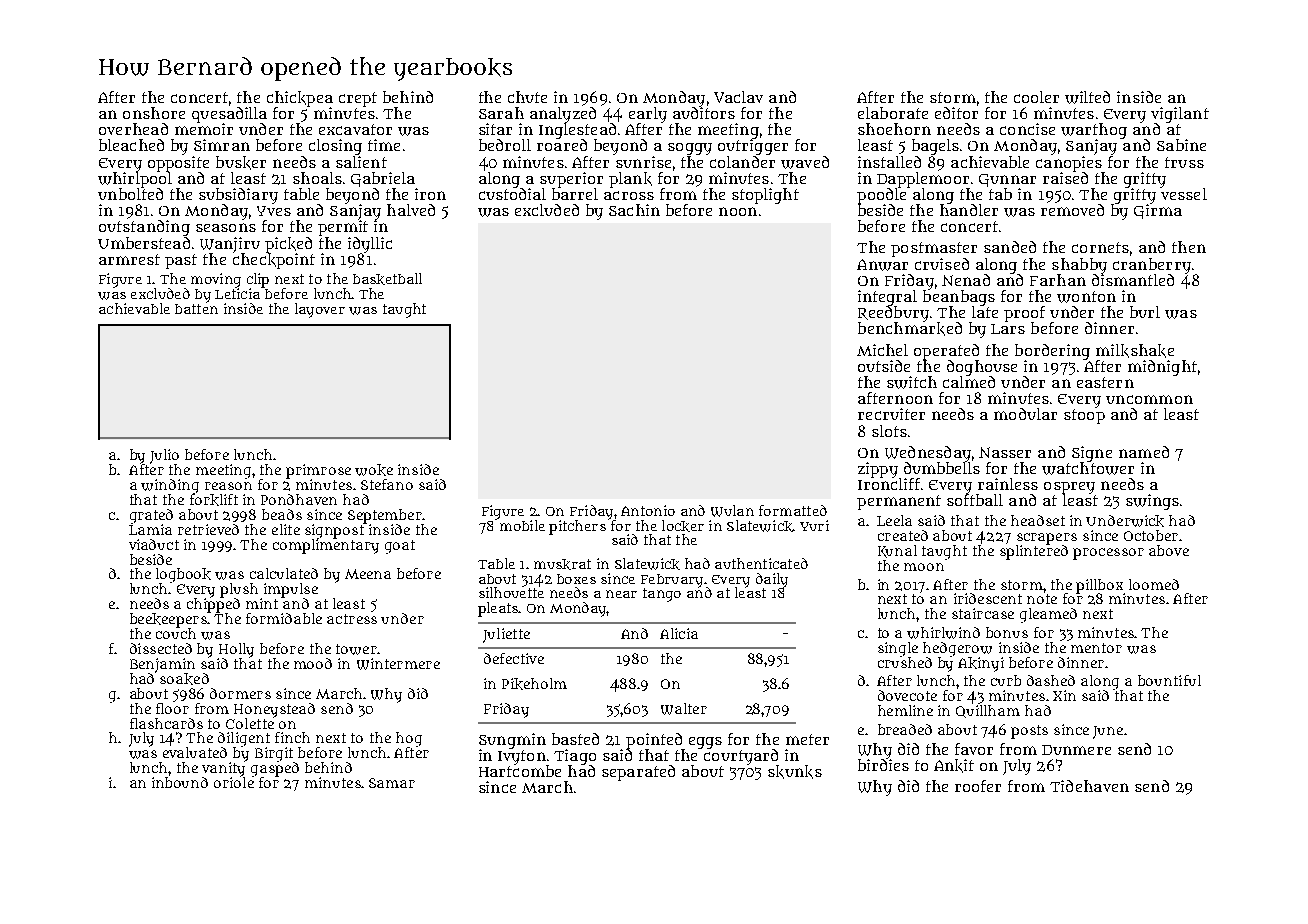 This screenshot has width=1308, height=924. What do you see at coordinates (882, 350) in the screenshot?
I see `Michel` at bounding box center [882, 350].
